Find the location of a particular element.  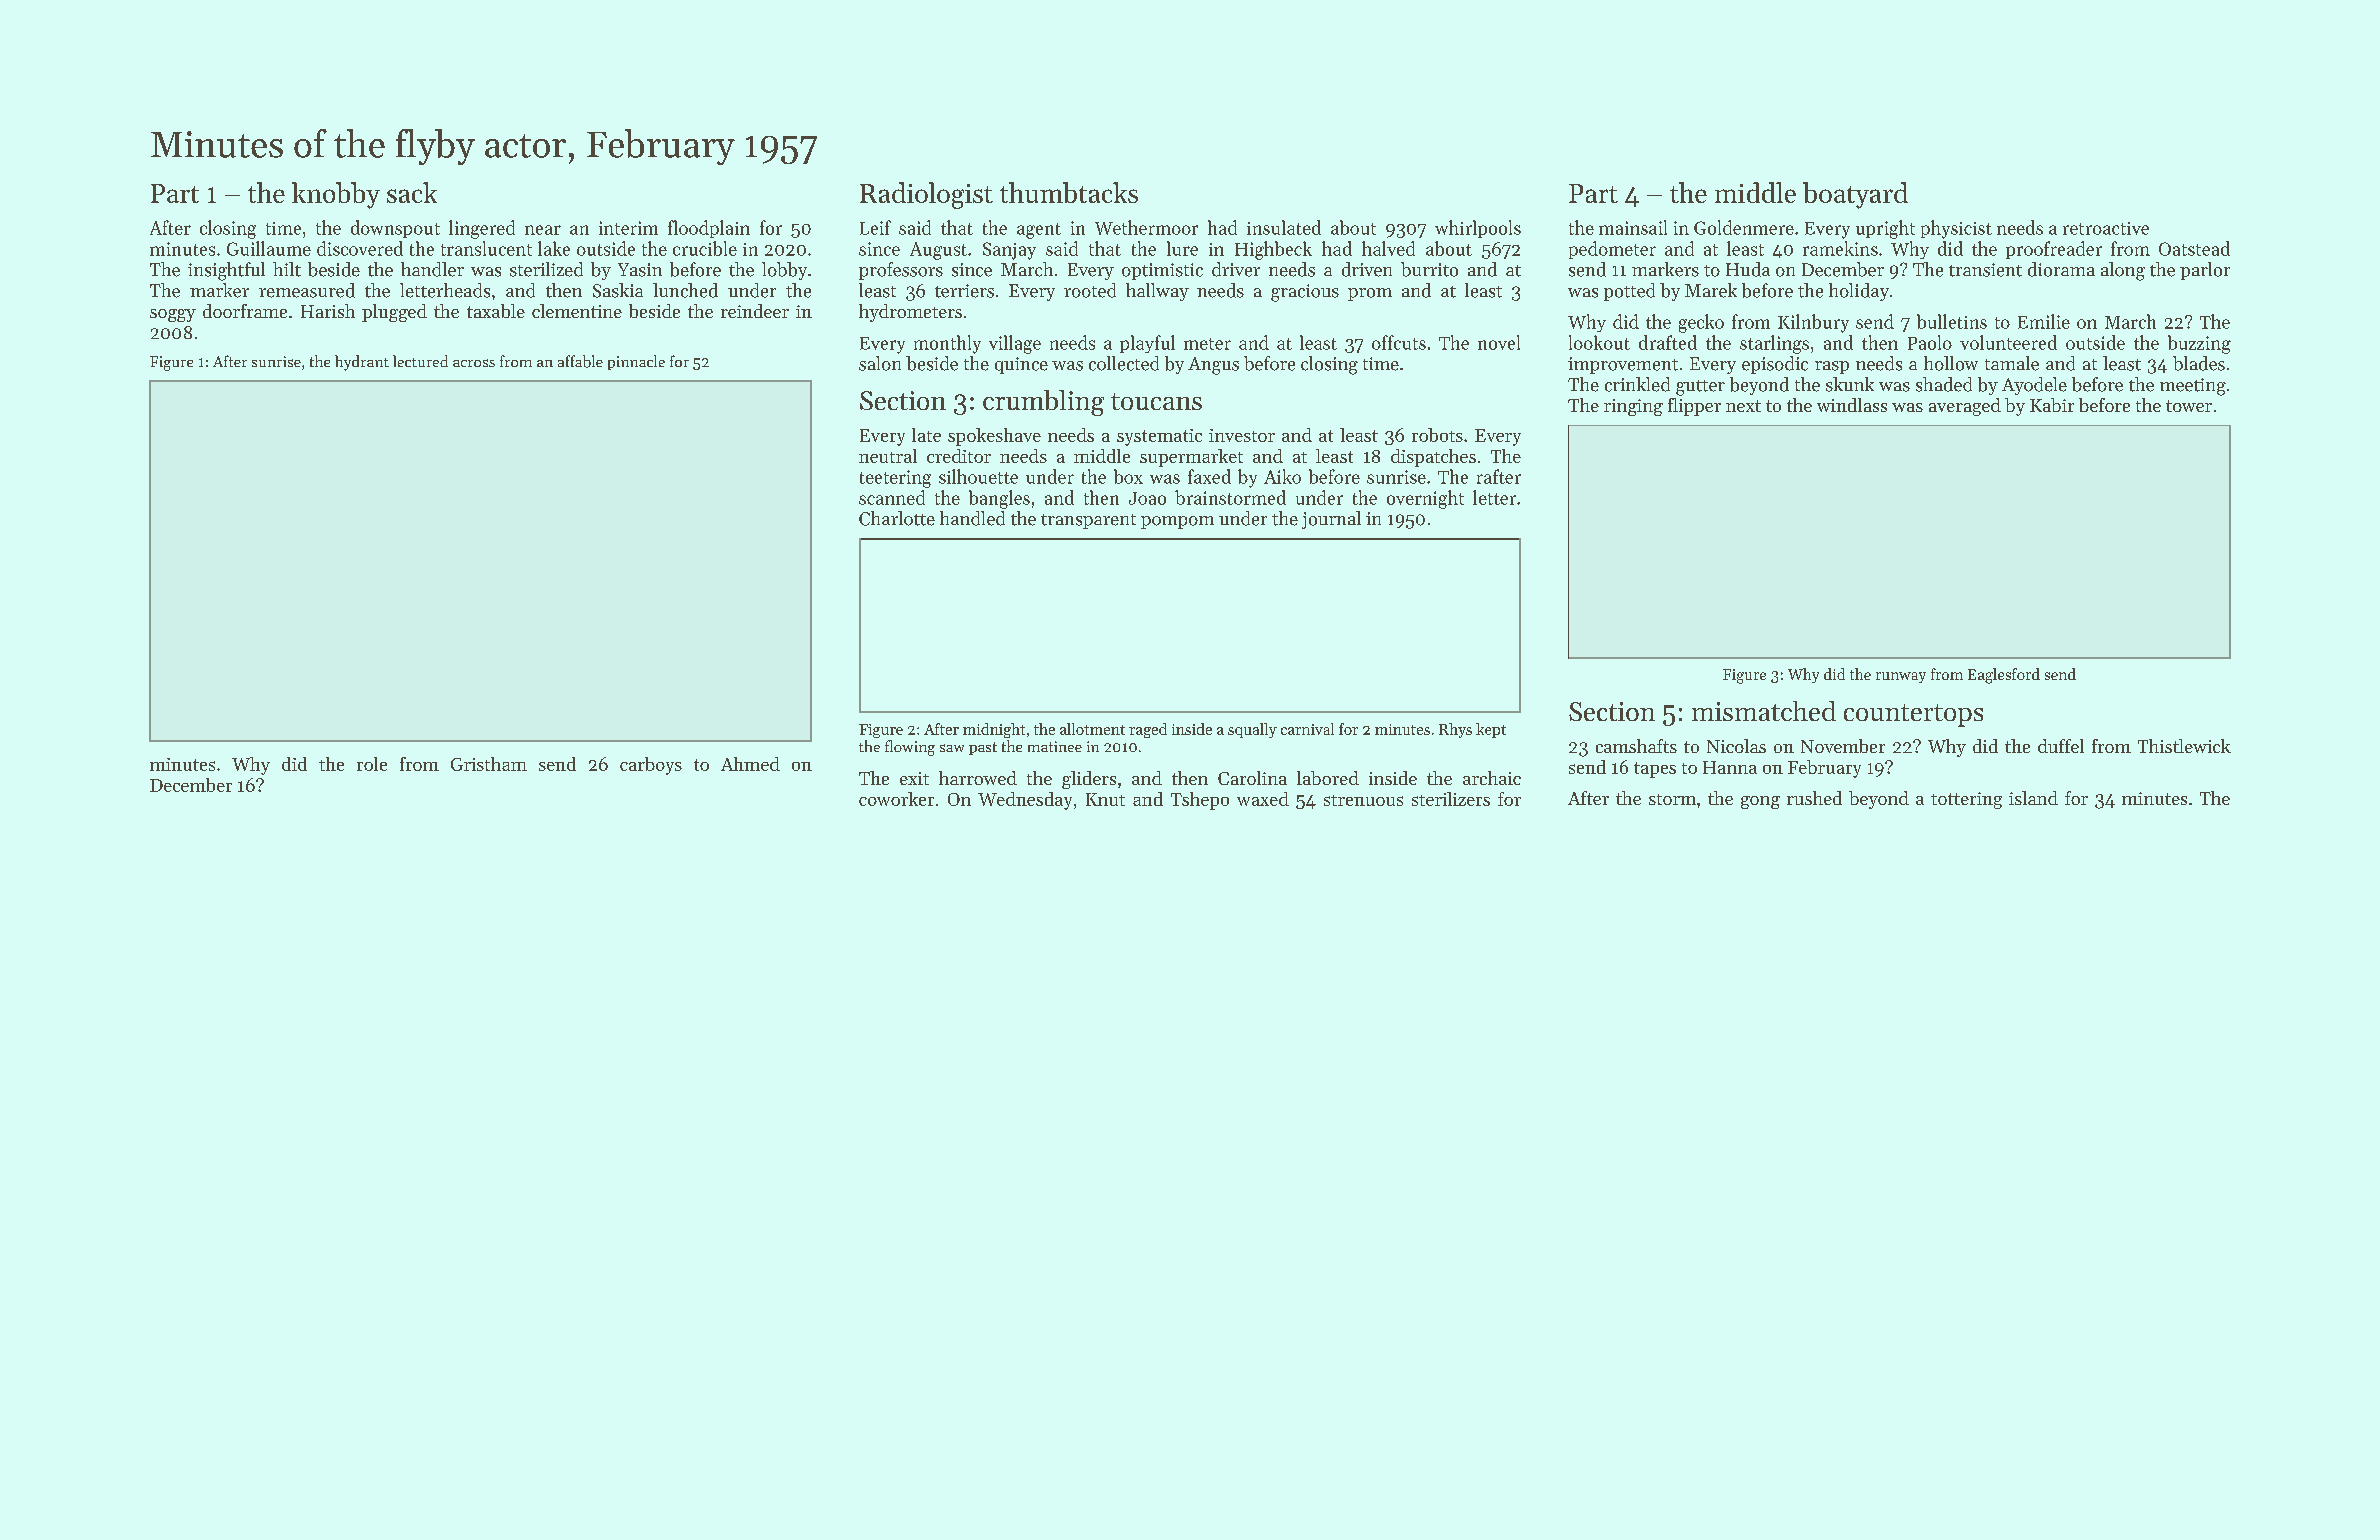

runway is located at coordinates (1901, 677).
